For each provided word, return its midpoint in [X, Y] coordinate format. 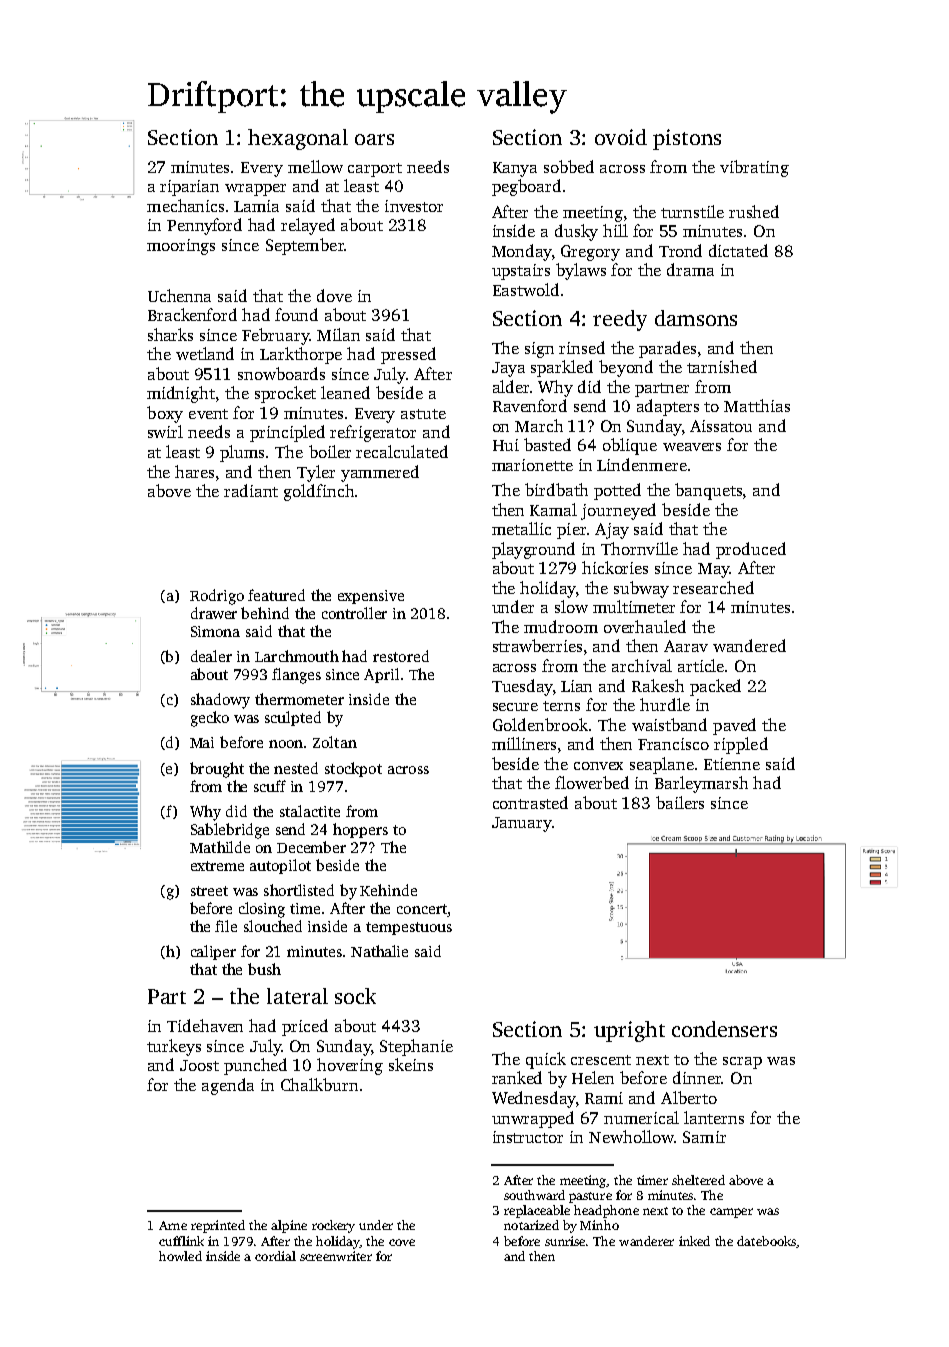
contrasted [530, 802]
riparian [189, 188]
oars [374, 139]
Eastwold [526, 289]
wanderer [646, 1241]
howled [180, 1256]
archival [642, 665]
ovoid [621, 137]
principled [287, 433]
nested [296, 768]
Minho [599, 1225]
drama [690, 269]
